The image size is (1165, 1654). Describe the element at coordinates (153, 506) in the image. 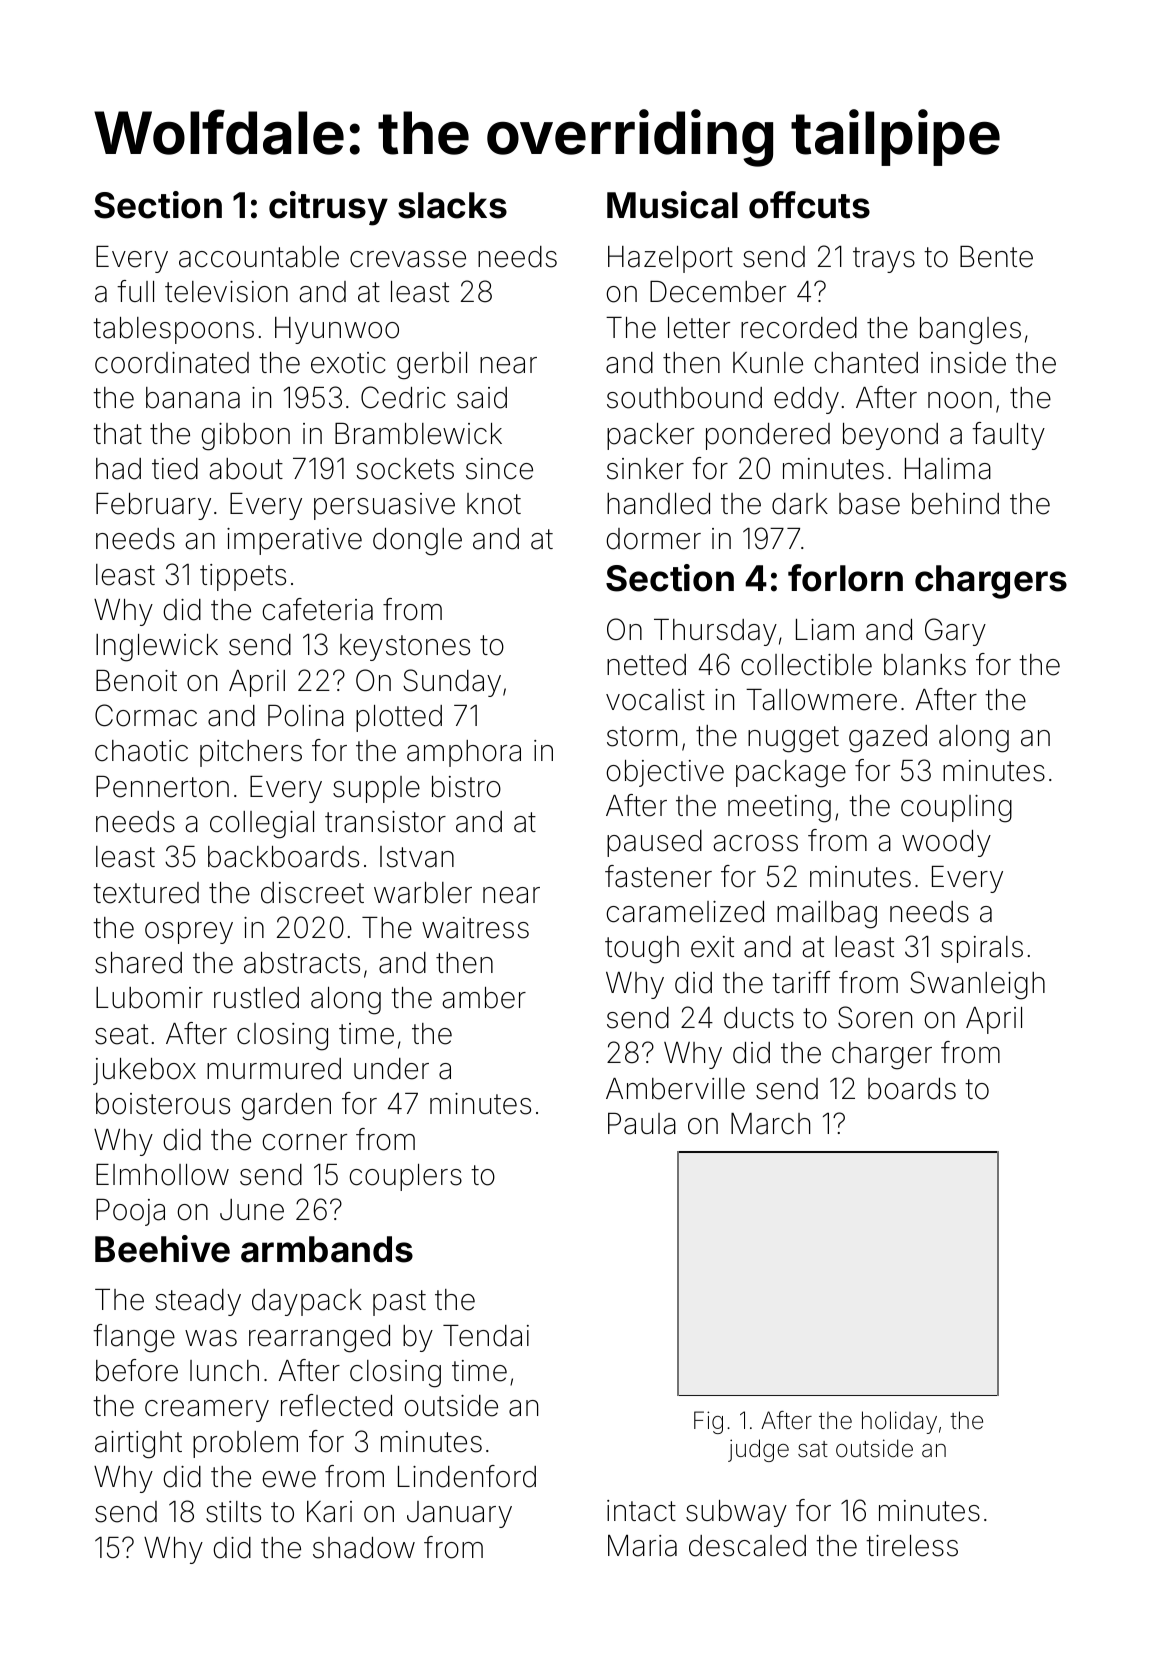

I see `February` at that location.
